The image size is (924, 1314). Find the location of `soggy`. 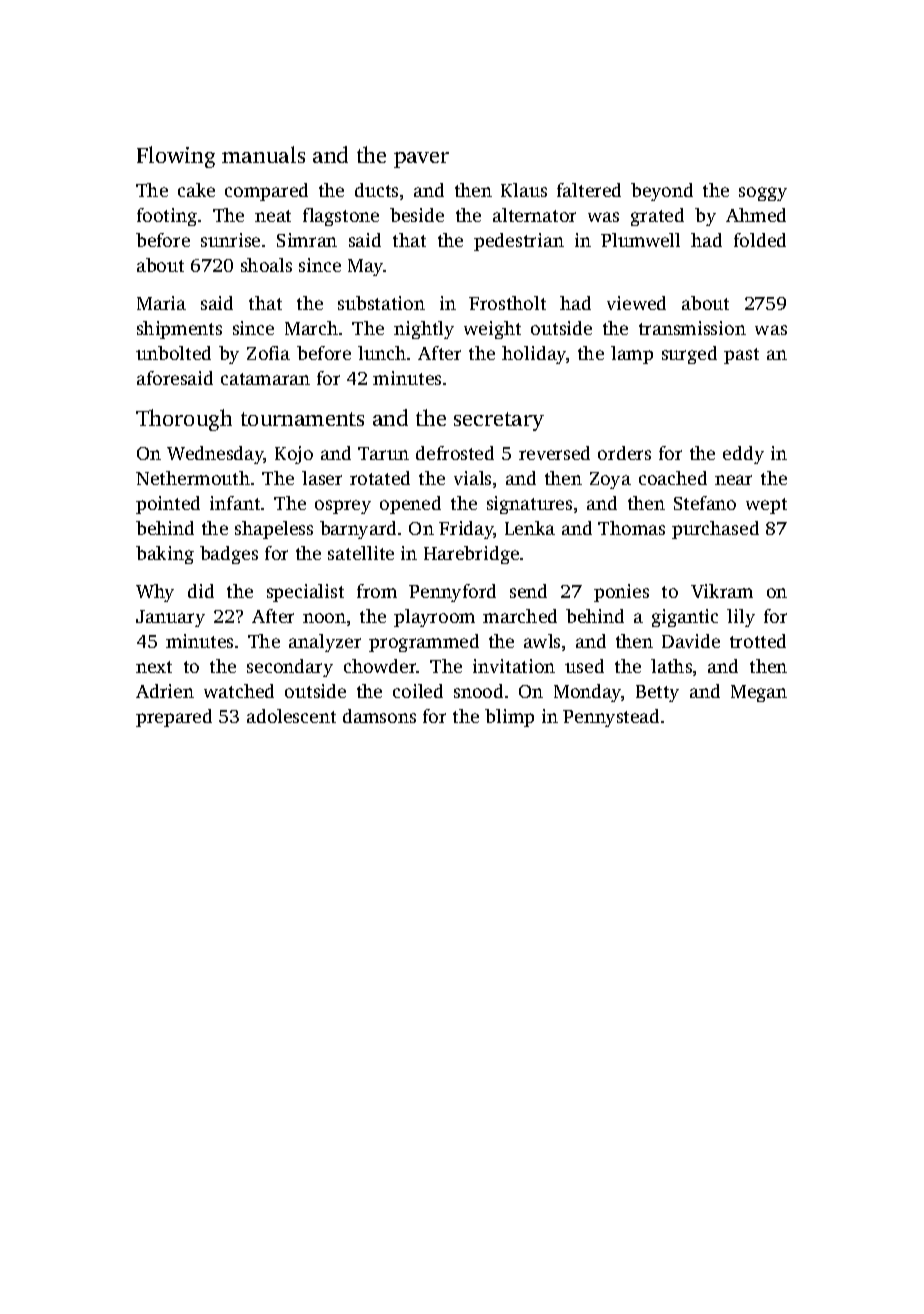

soggy is located at coordinates (763, 194).
